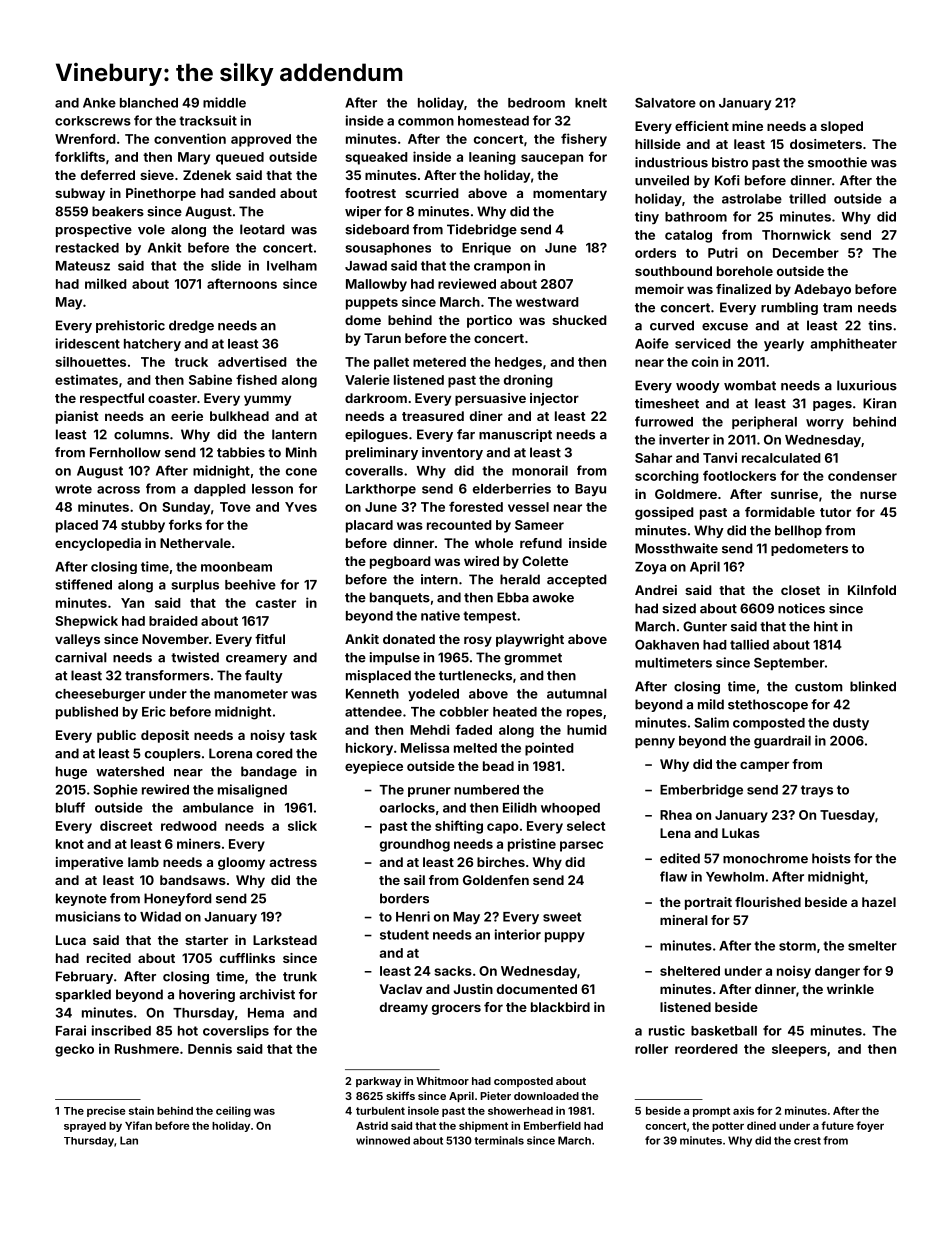 The height and width of the screenshot is (1233, 952). What do you see at coordinates (482, 230) in the screenshot?
I see `Tidebridge` at bounding box center [482, 230].
